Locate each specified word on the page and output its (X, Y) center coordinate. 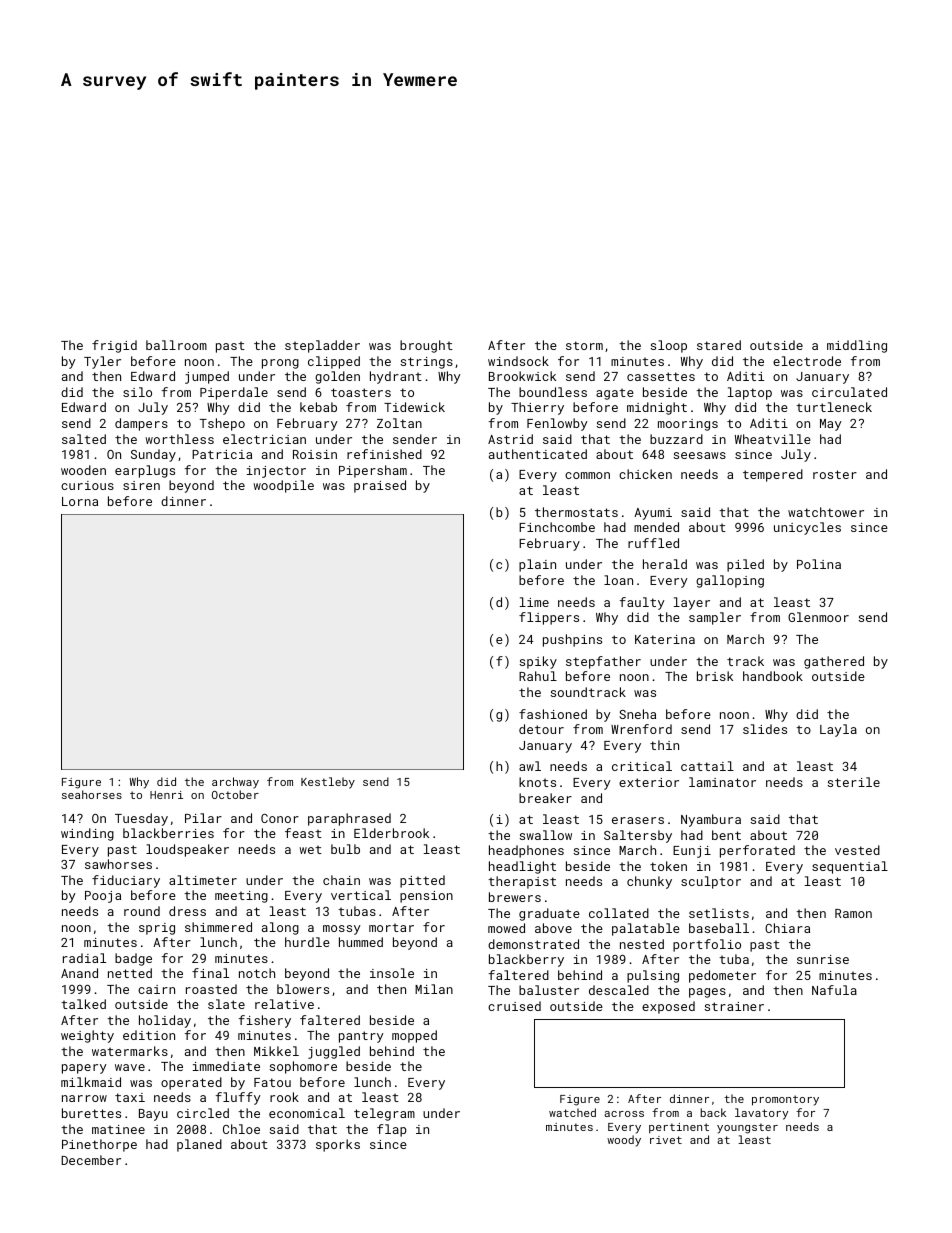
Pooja (103, 897)
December (91, 1160)
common (587, 475)
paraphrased (349, 819)
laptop (750, 393)
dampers (141, 424)
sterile (854, 782)
